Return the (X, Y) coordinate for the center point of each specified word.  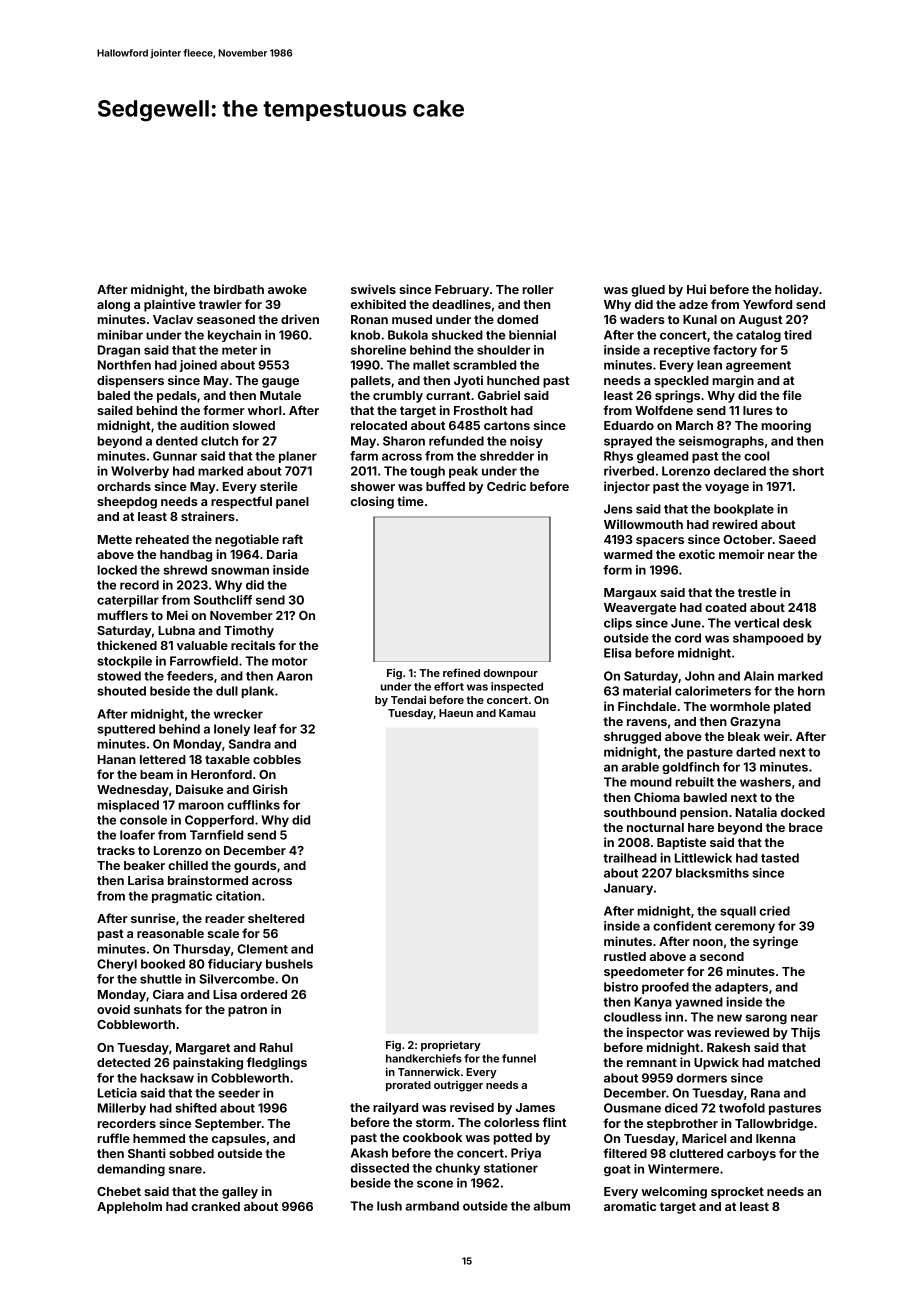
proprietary (451, 1045)
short (808, 471)
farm (364, 456)
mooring (786, 426)
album (552, 1206)
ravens (647, 722)
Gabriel (499, 395)
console (143, 820)
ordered (264, 994)
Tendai (408, 699)
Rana (765, 1093)
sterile (279, 486)
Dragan (119, 351)
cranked (216, 1206)
